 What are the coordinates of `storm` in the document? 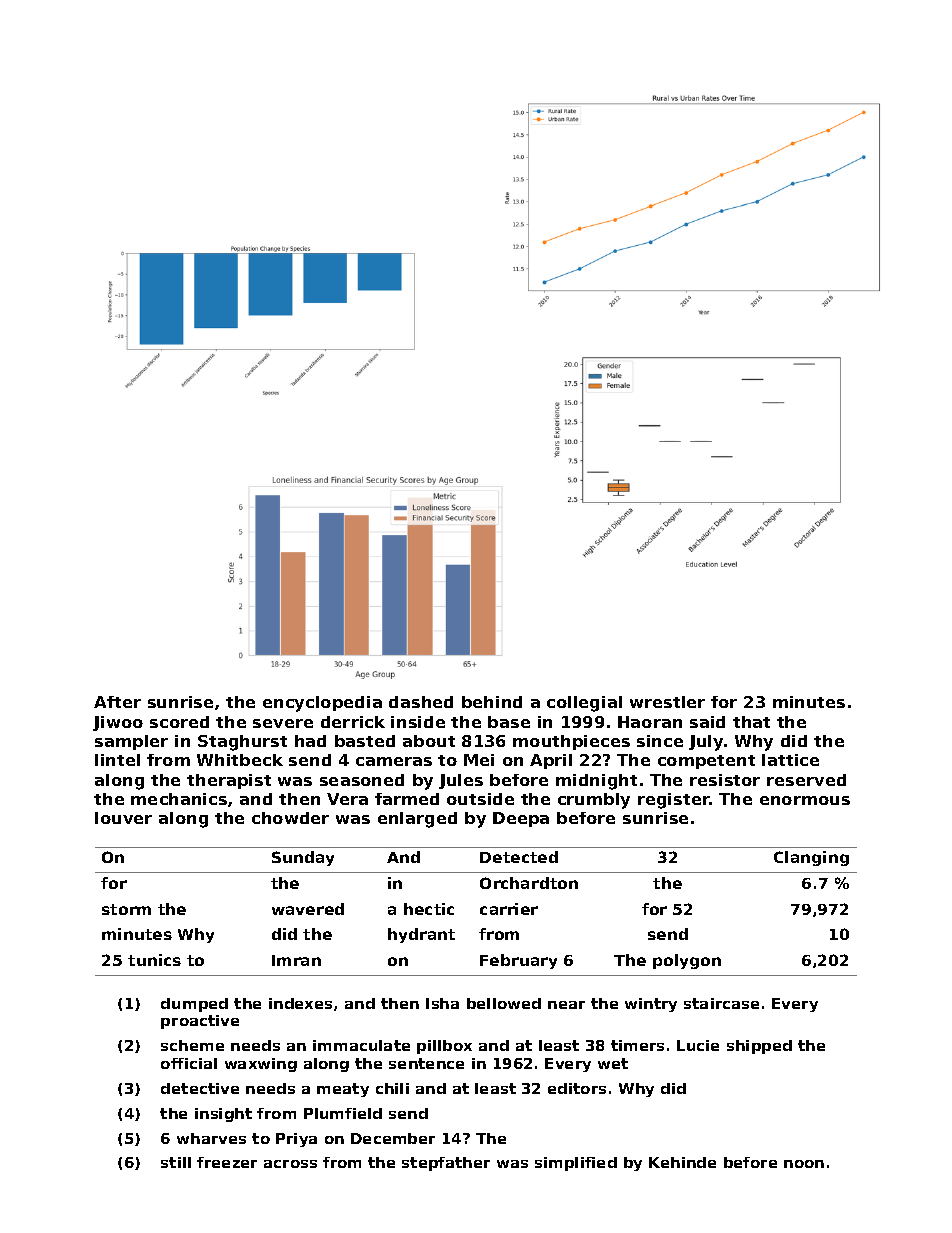 It's located at (126, 909).
